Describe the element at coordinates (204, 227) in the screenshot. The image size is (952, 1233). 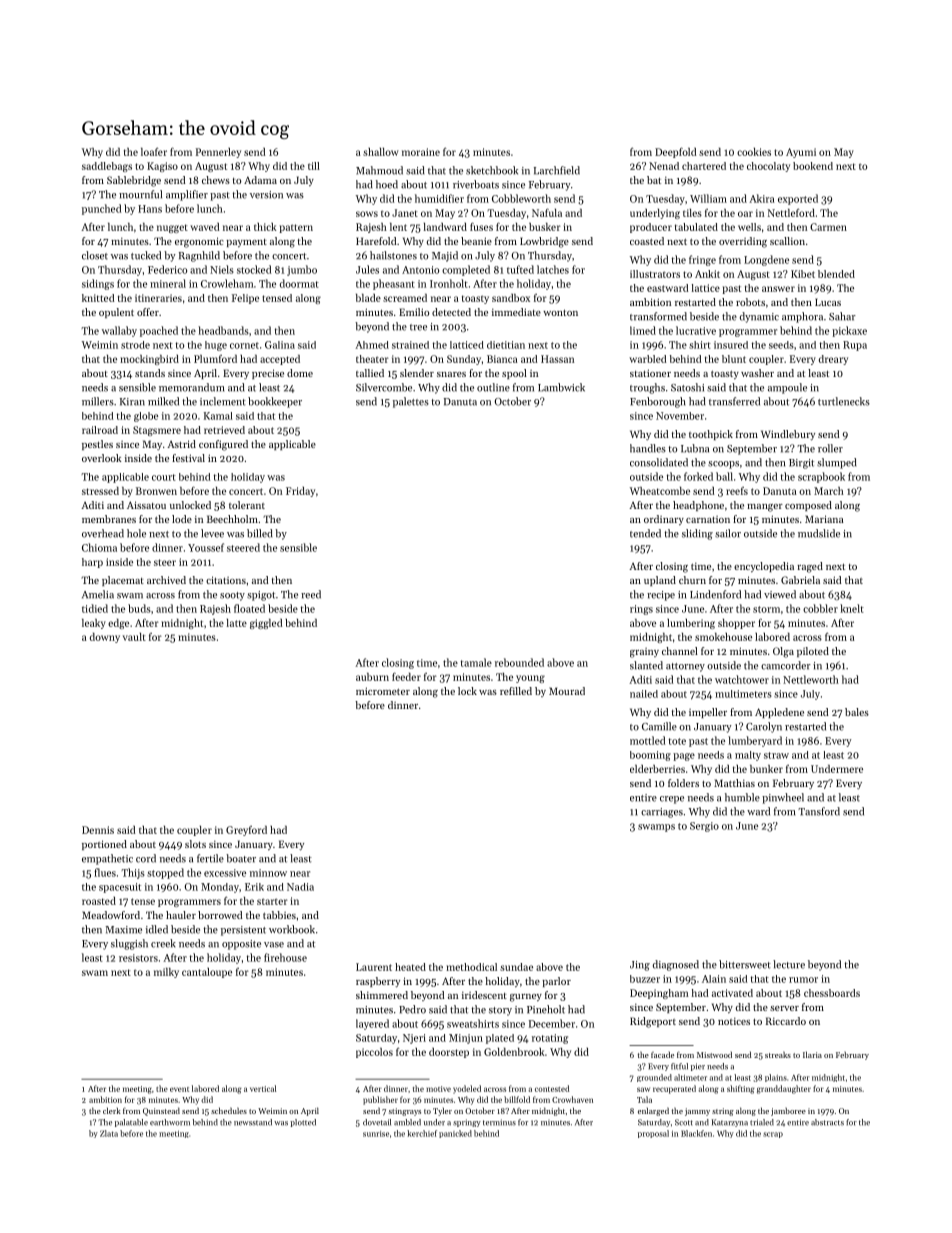
I see `waved` at that location.
